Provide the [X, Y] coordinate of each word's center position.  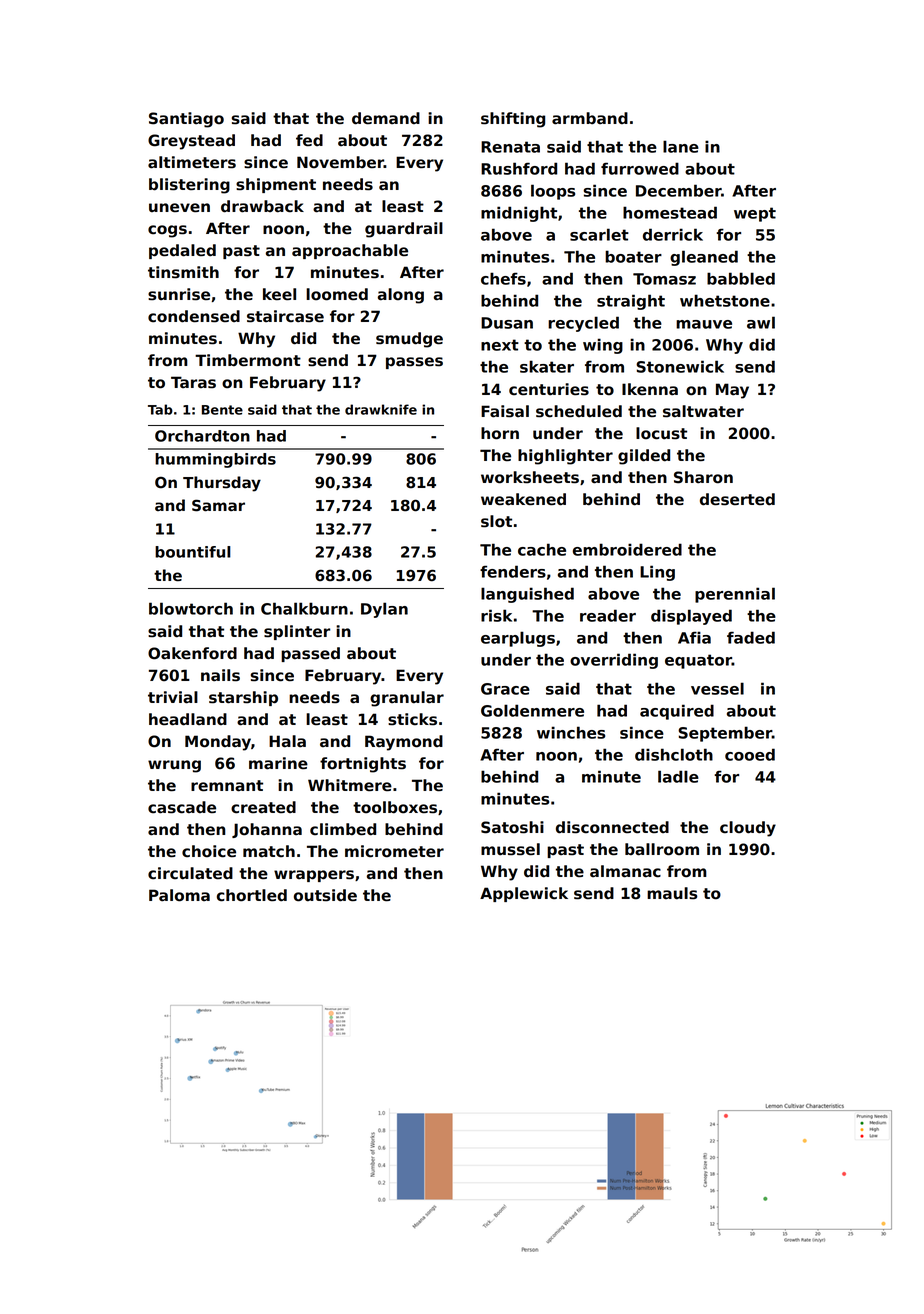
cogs [167, 231]
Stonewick [680, 366]
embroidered [627, 549]
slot [496, 521]
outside [325, 895]
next [500, 345]
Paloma [179, 895]
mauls [672, 893]
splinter [297, 632]
